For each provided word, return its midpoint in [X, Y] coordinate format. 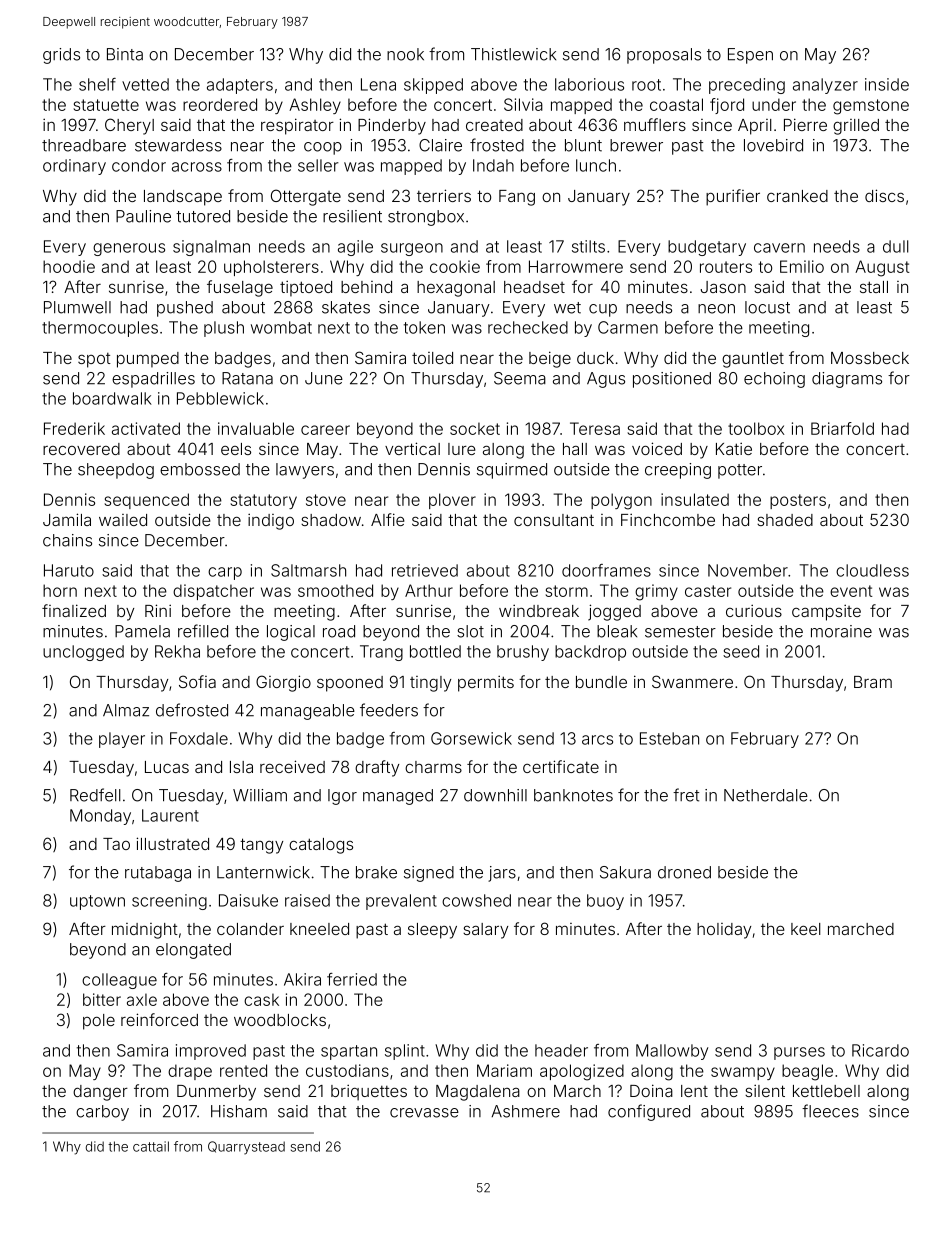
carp [225, 573]
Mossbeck [870, 358]
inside [887, 84]
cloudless [872, 570]
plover [452, 501]
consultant [554, 520]
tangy [261, 846]
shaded [785, 520]
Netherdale [766, 795]
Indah [493, 165]
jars [502, 874]
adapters [240, 86]
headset [534, 287]
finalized [74, 610]
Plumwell [77, 307]
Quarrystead [246, 1148]
